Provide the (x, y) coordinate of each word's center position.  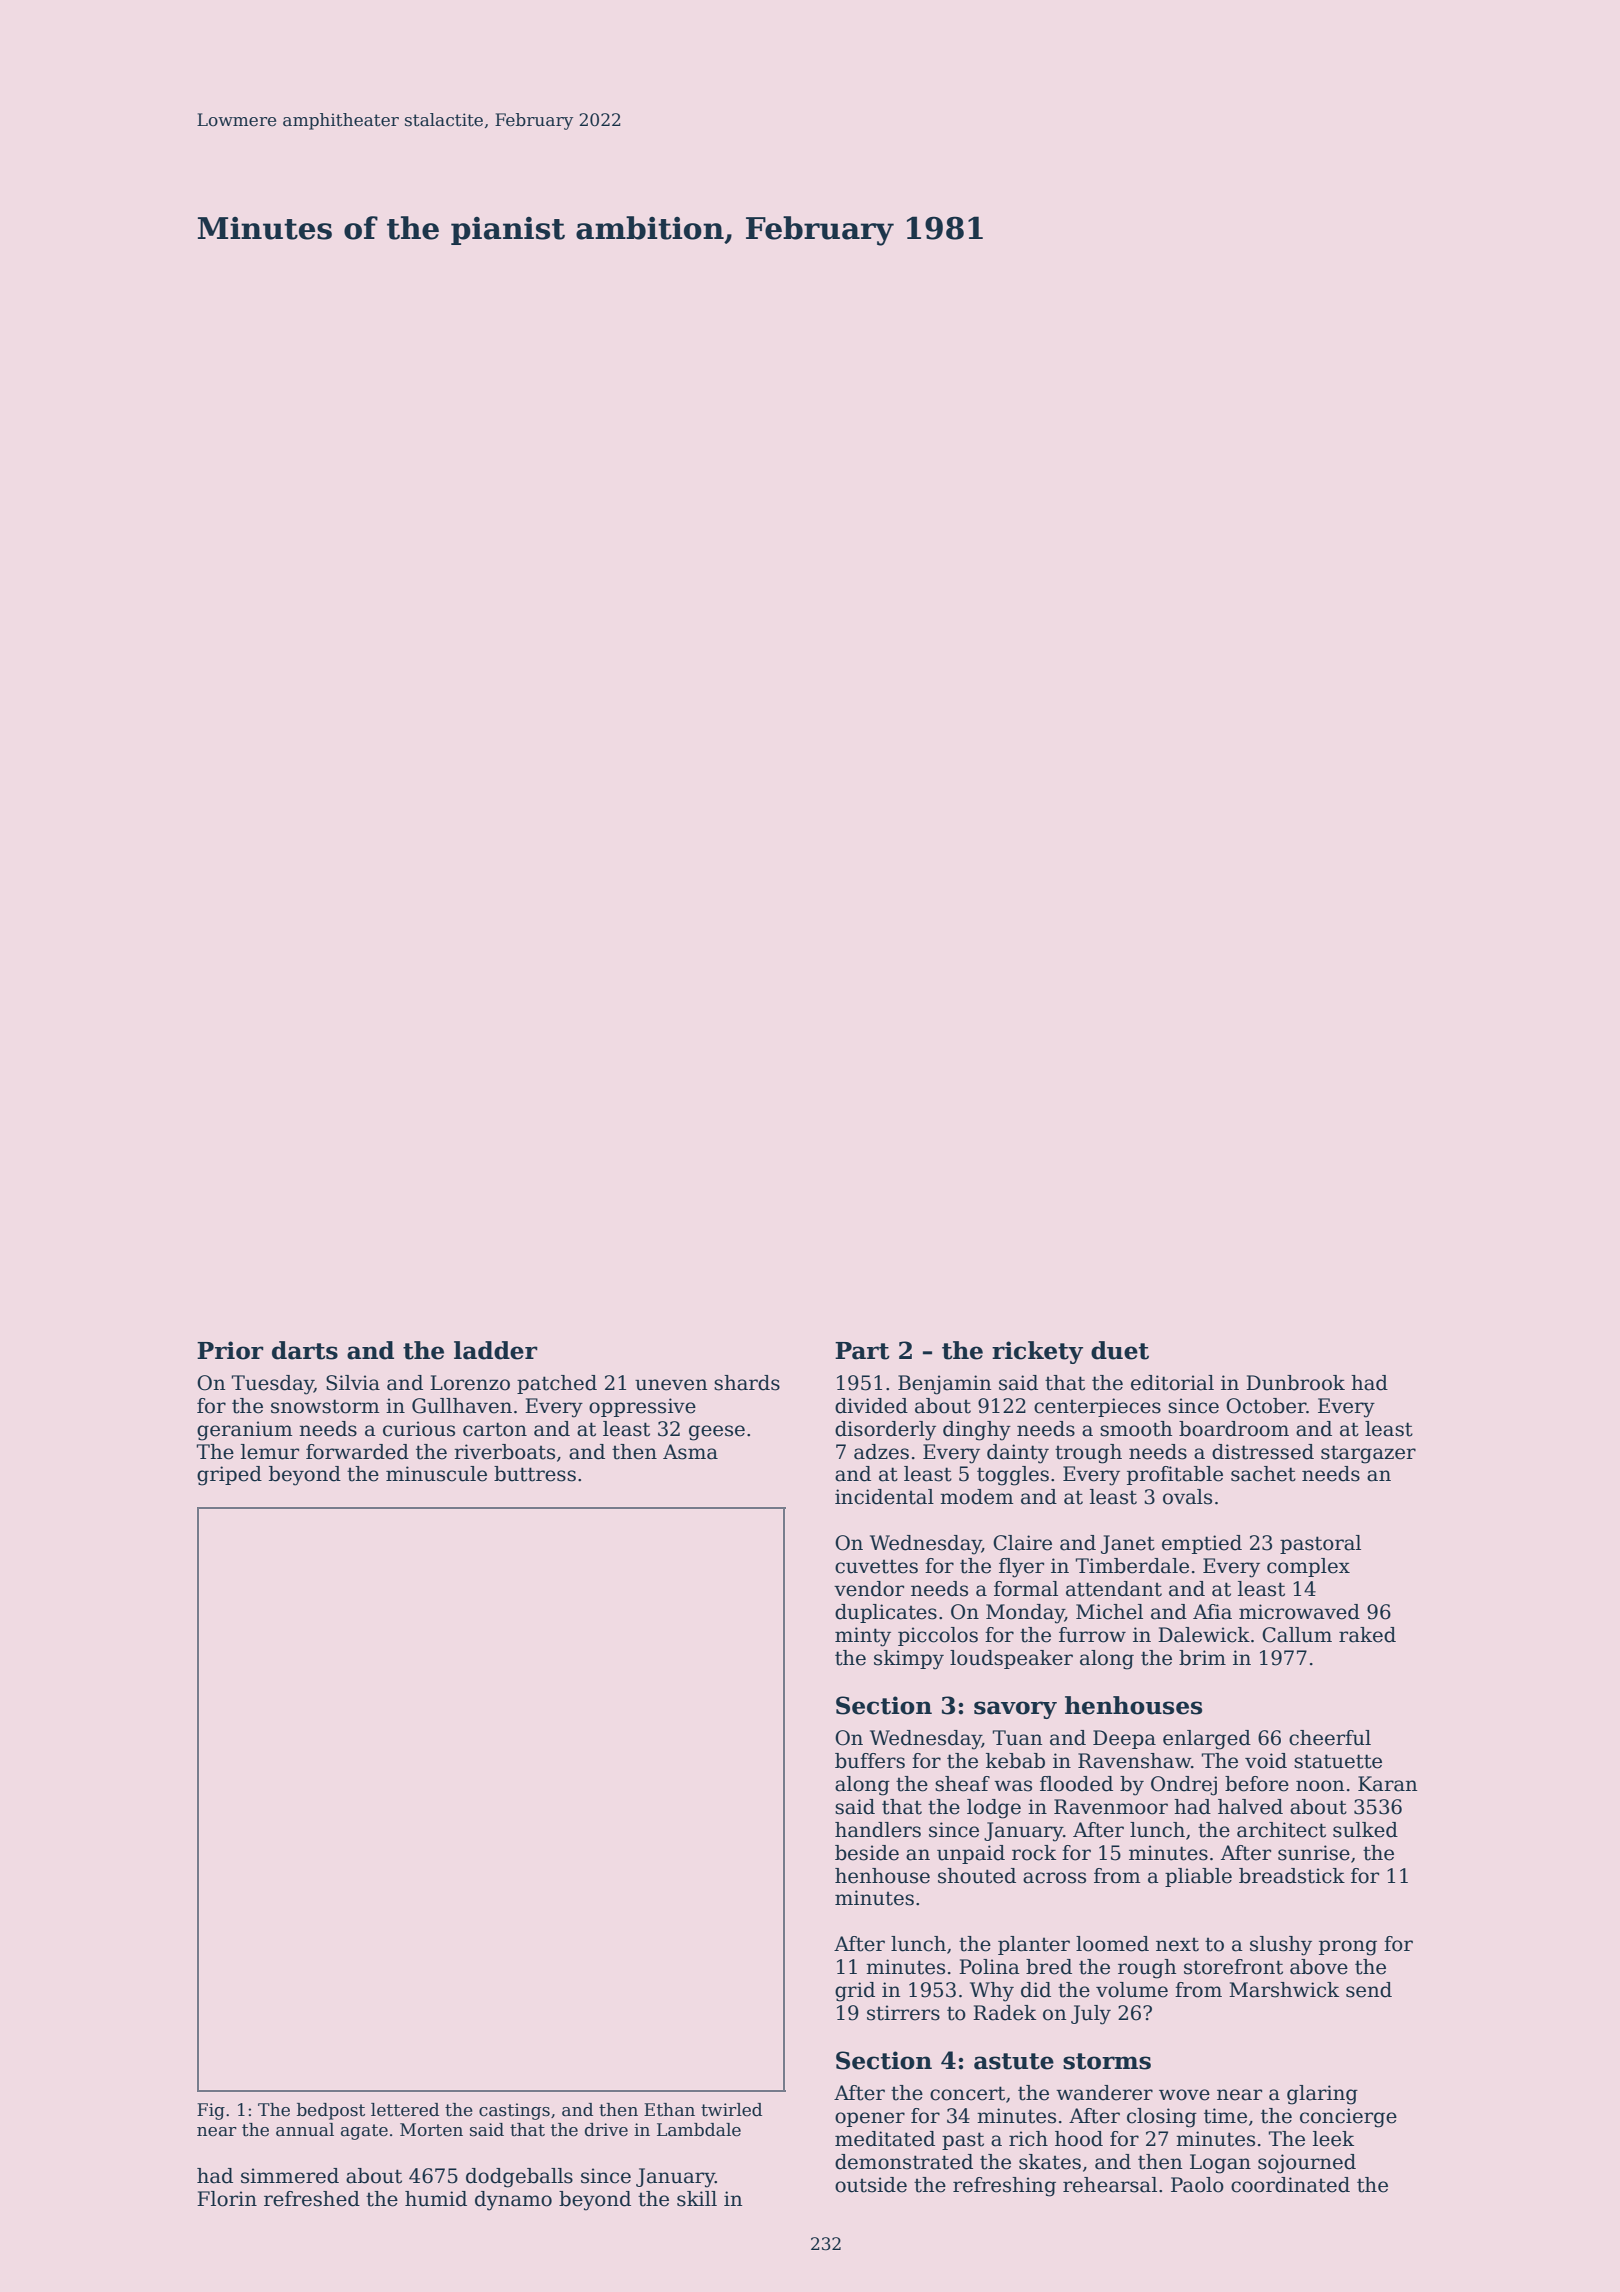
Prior (230, 1350)
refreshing (1004, 2187)
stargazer (1368, 1454)
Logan (1220, 2164)
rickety (1037, 1352)
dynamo (513, 2201)
